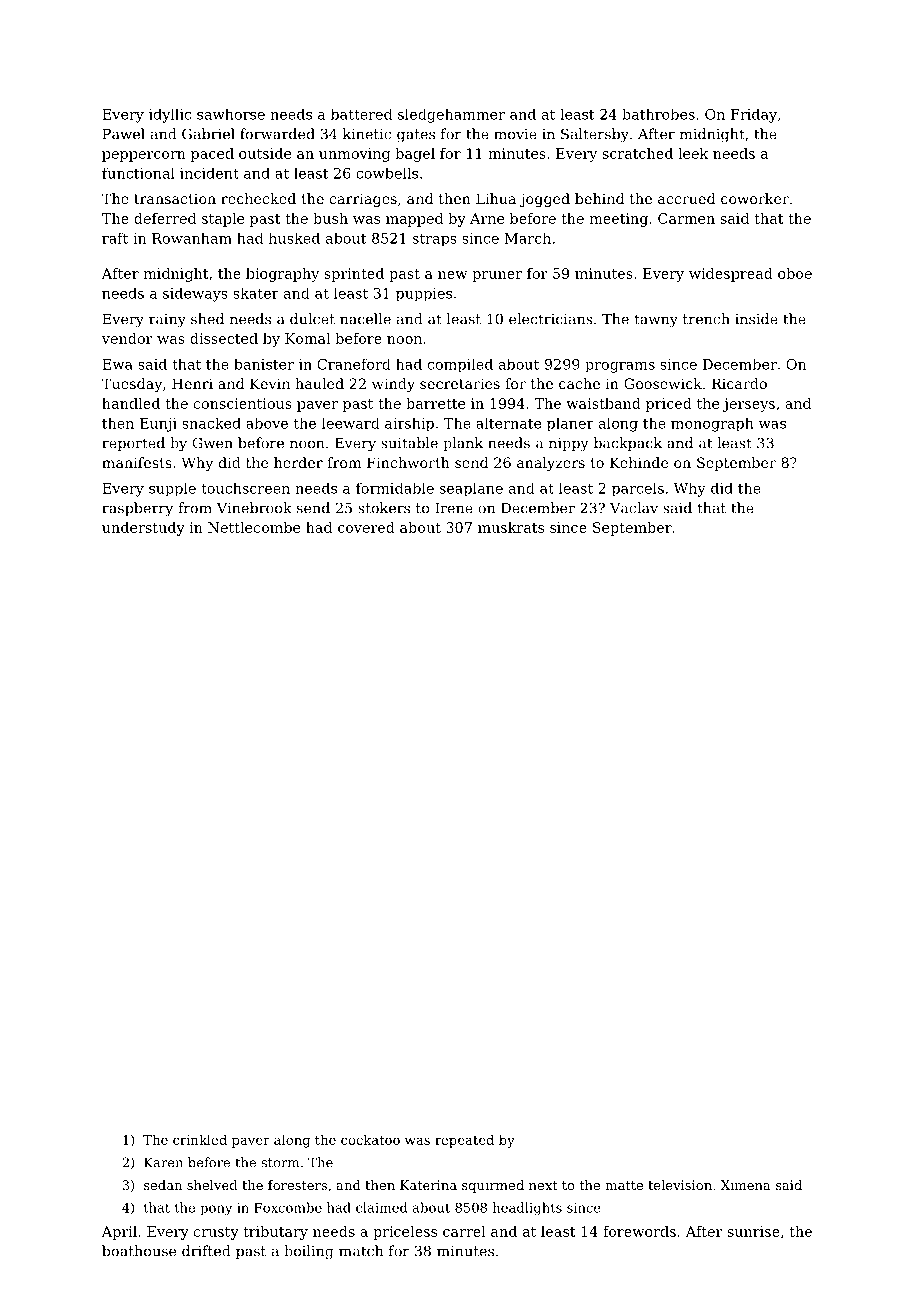 This document has height=1308, width=924. What do you see at coordinates (354, 364) in the document?
I see `Craneford` at bounding box center [354, 364].
